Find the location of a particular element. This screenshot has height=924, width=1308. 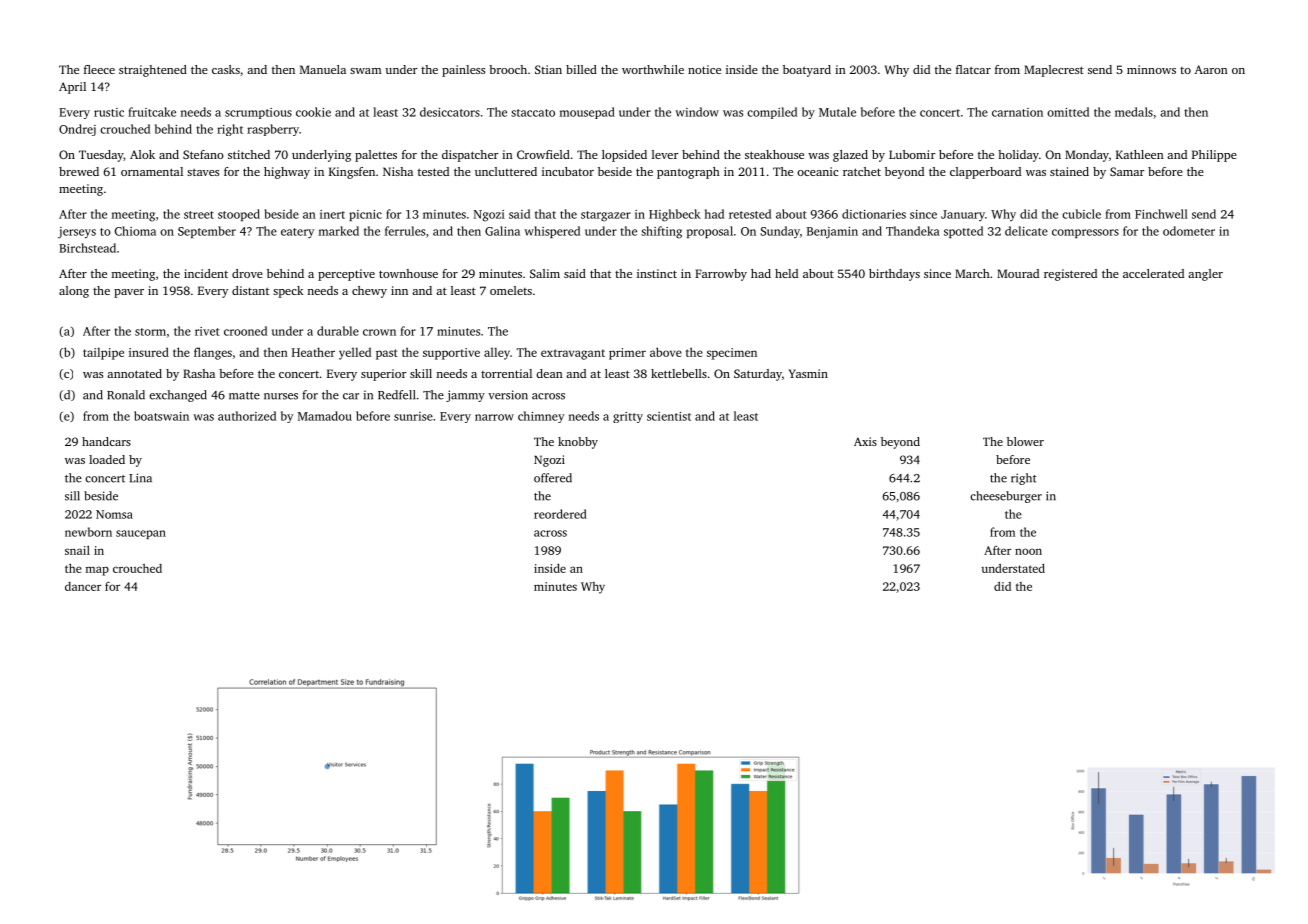

flatcar is located at coordinates (973, 69).
